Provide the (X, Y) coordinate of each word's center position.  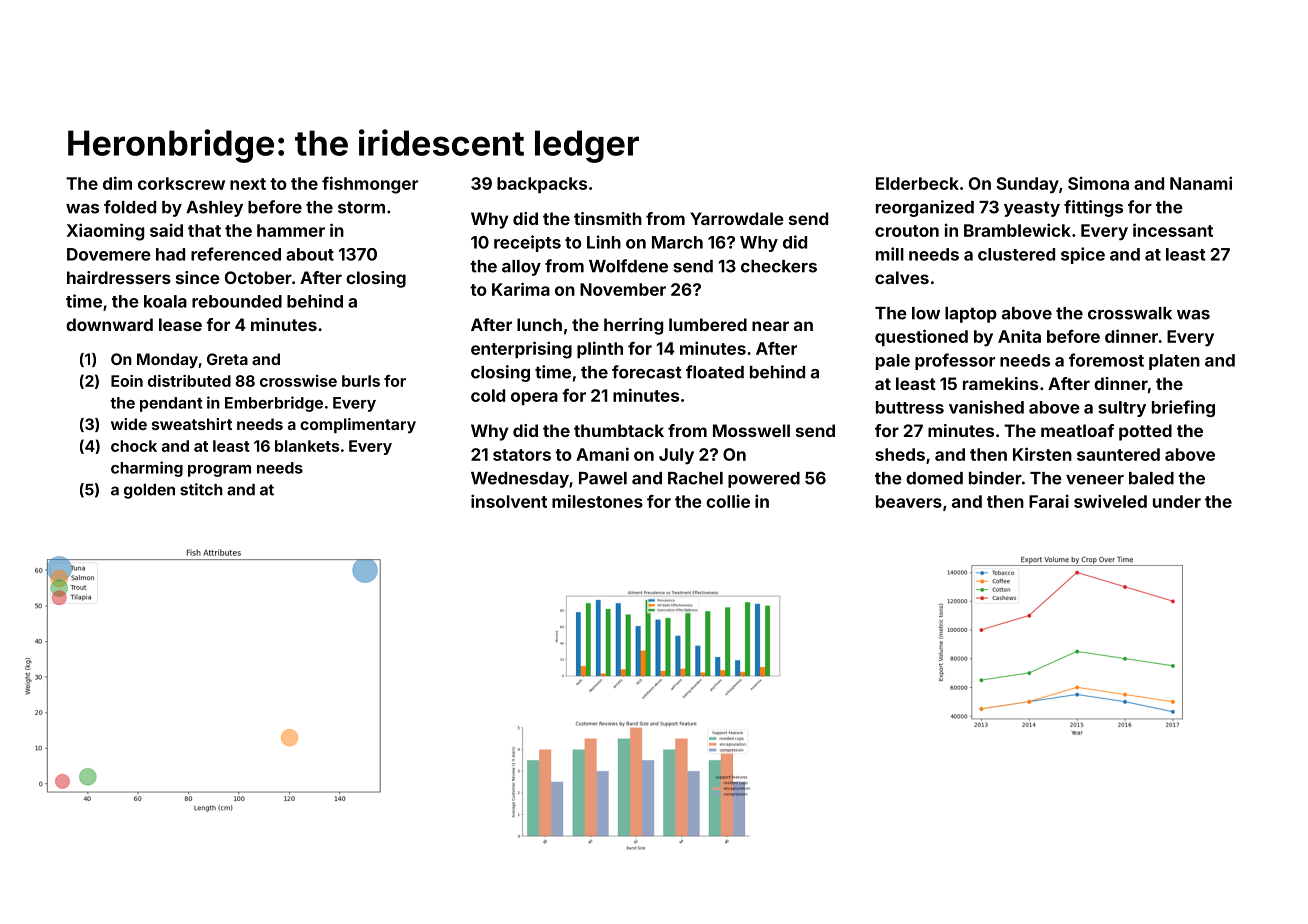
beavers (909, 501)
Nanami (1201, 183)
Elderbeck (917, 183)
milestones (597, 501)
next (248, 184)
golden (149, 491)
